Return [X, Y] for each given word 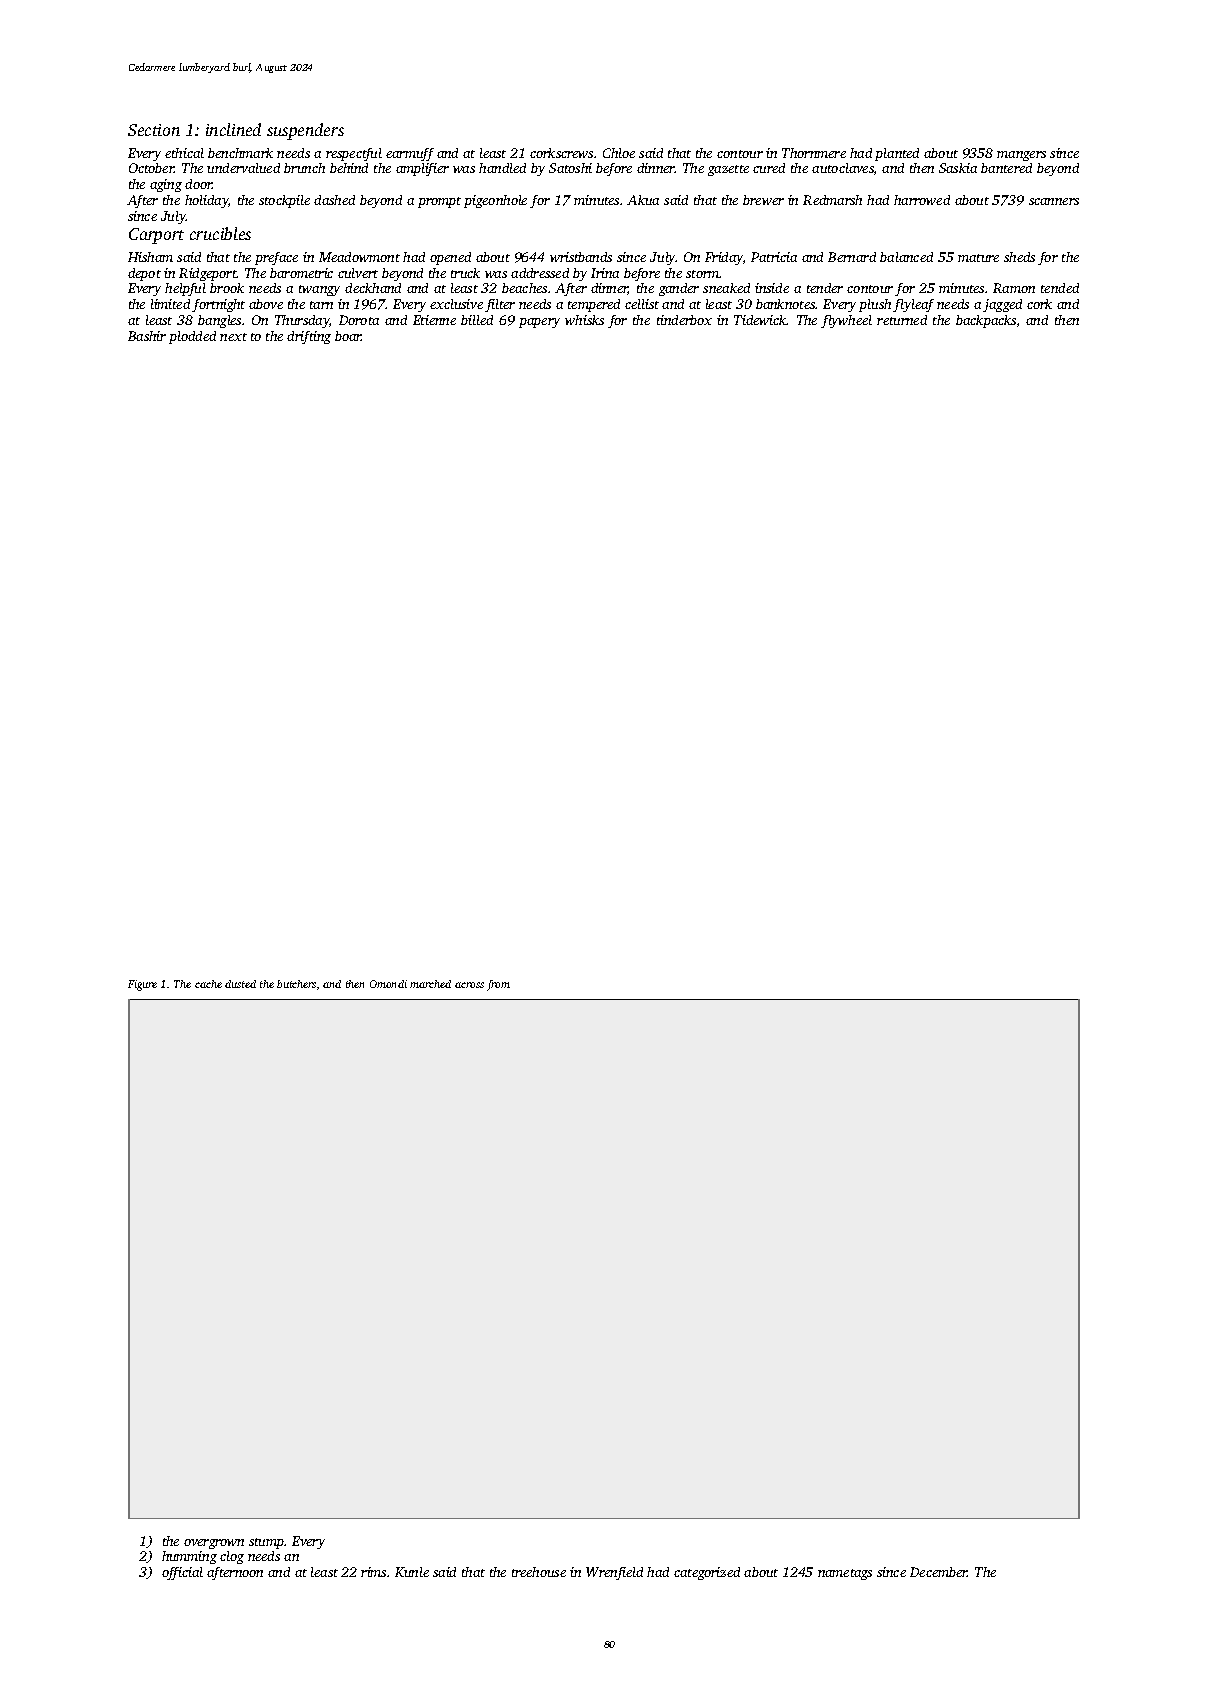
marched [430, 984]
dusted [240, 984]
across [469, 985]
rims [373, 1572]
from [498, 985]
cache [208, 984]
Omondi [388, 984]
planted [897, 154]
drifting [309, 337]
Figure [142, 985]
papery [539, 323]
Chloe [619, 153]
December [939, 1572]
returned [902, 320]
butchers [296, 984]
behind [349, 168]
